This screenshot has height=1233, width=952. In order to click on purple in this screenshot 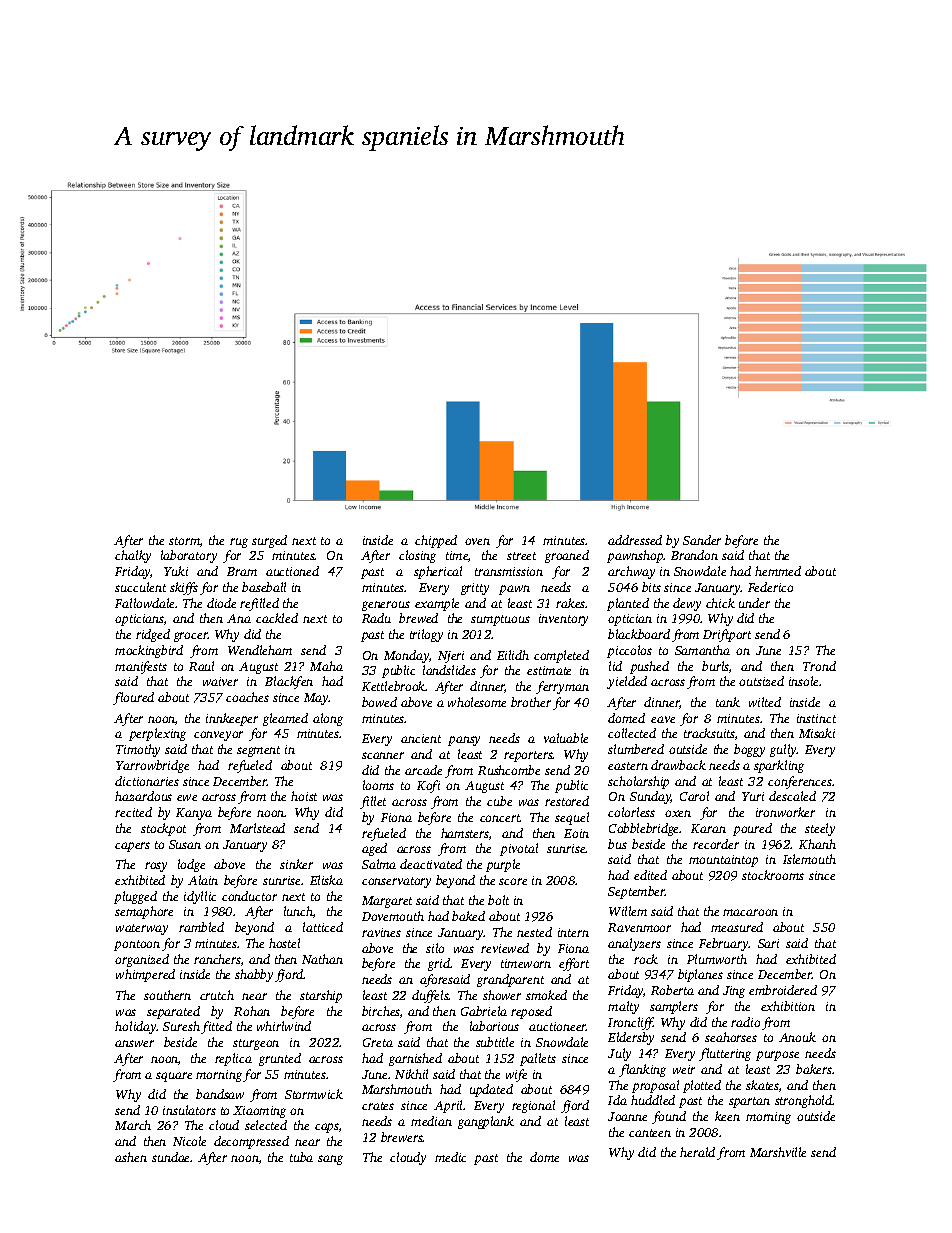, I will do `click(503, 865)`.
